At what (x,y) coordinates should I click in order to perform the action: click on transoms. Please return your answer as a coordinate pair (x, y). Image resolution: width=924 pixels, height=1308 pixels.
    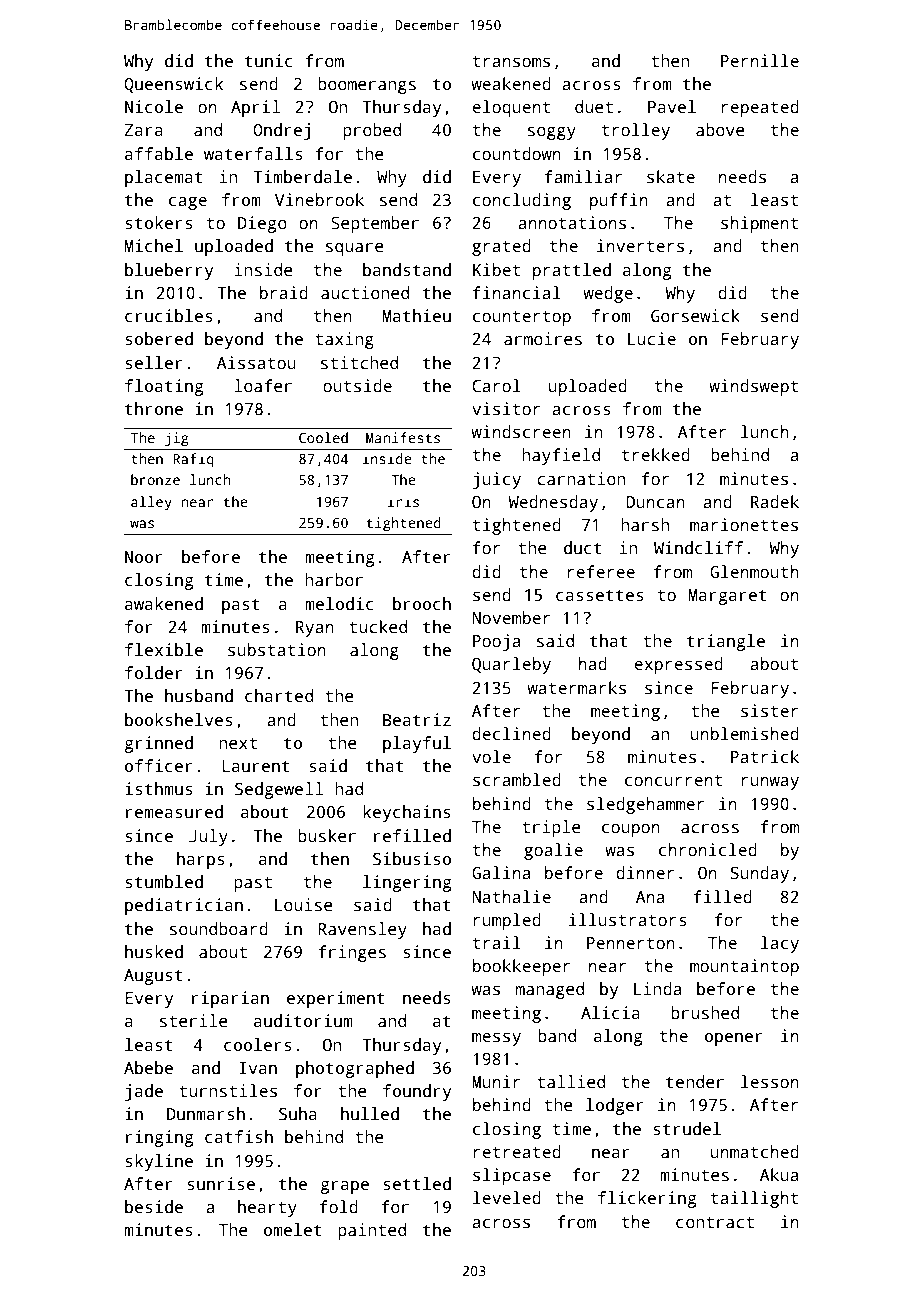
    Looking at the image, I should click on (511, 62).
